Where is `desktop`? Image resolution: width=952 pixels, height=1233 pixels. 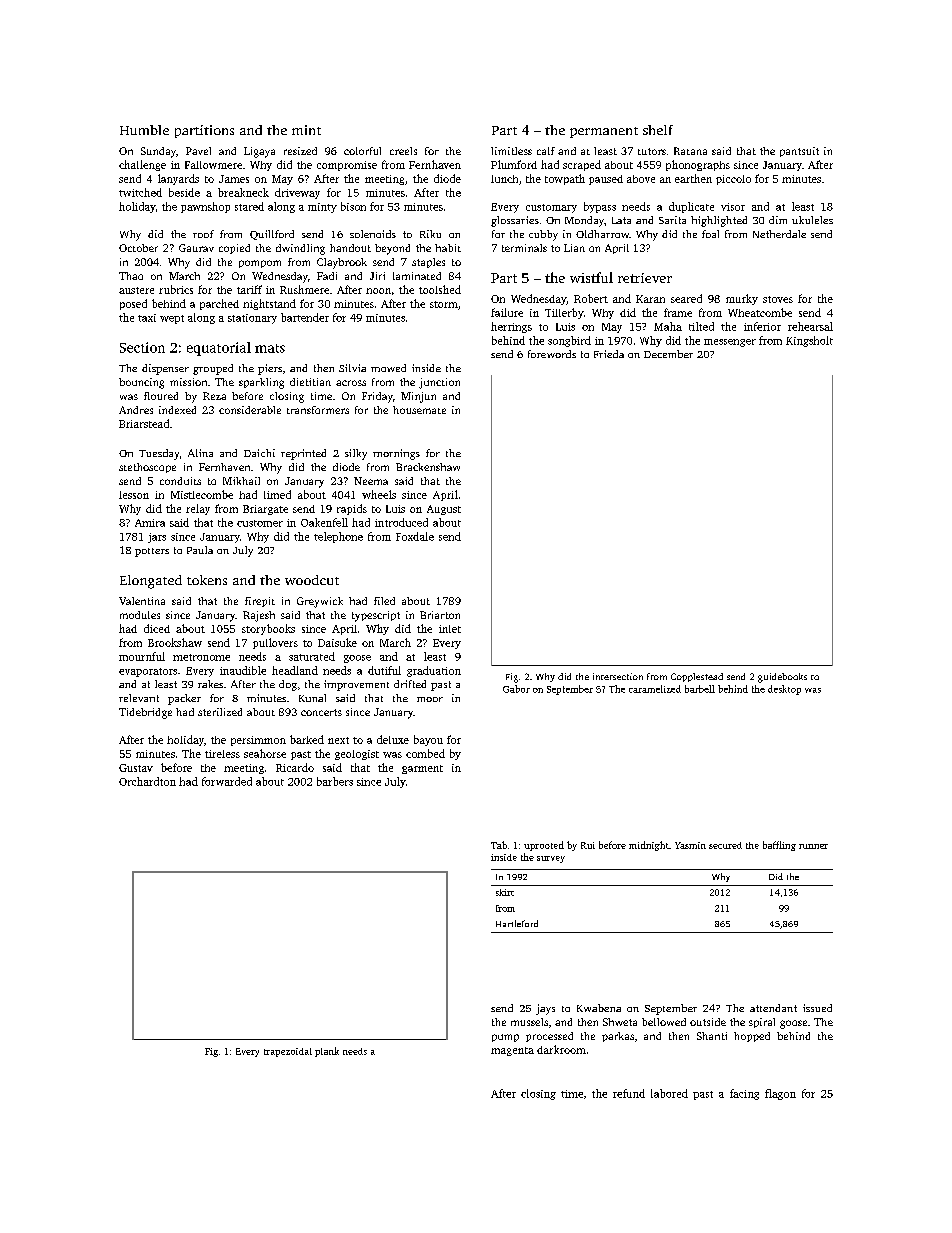 desktop is located at coordinates (784, 690).
